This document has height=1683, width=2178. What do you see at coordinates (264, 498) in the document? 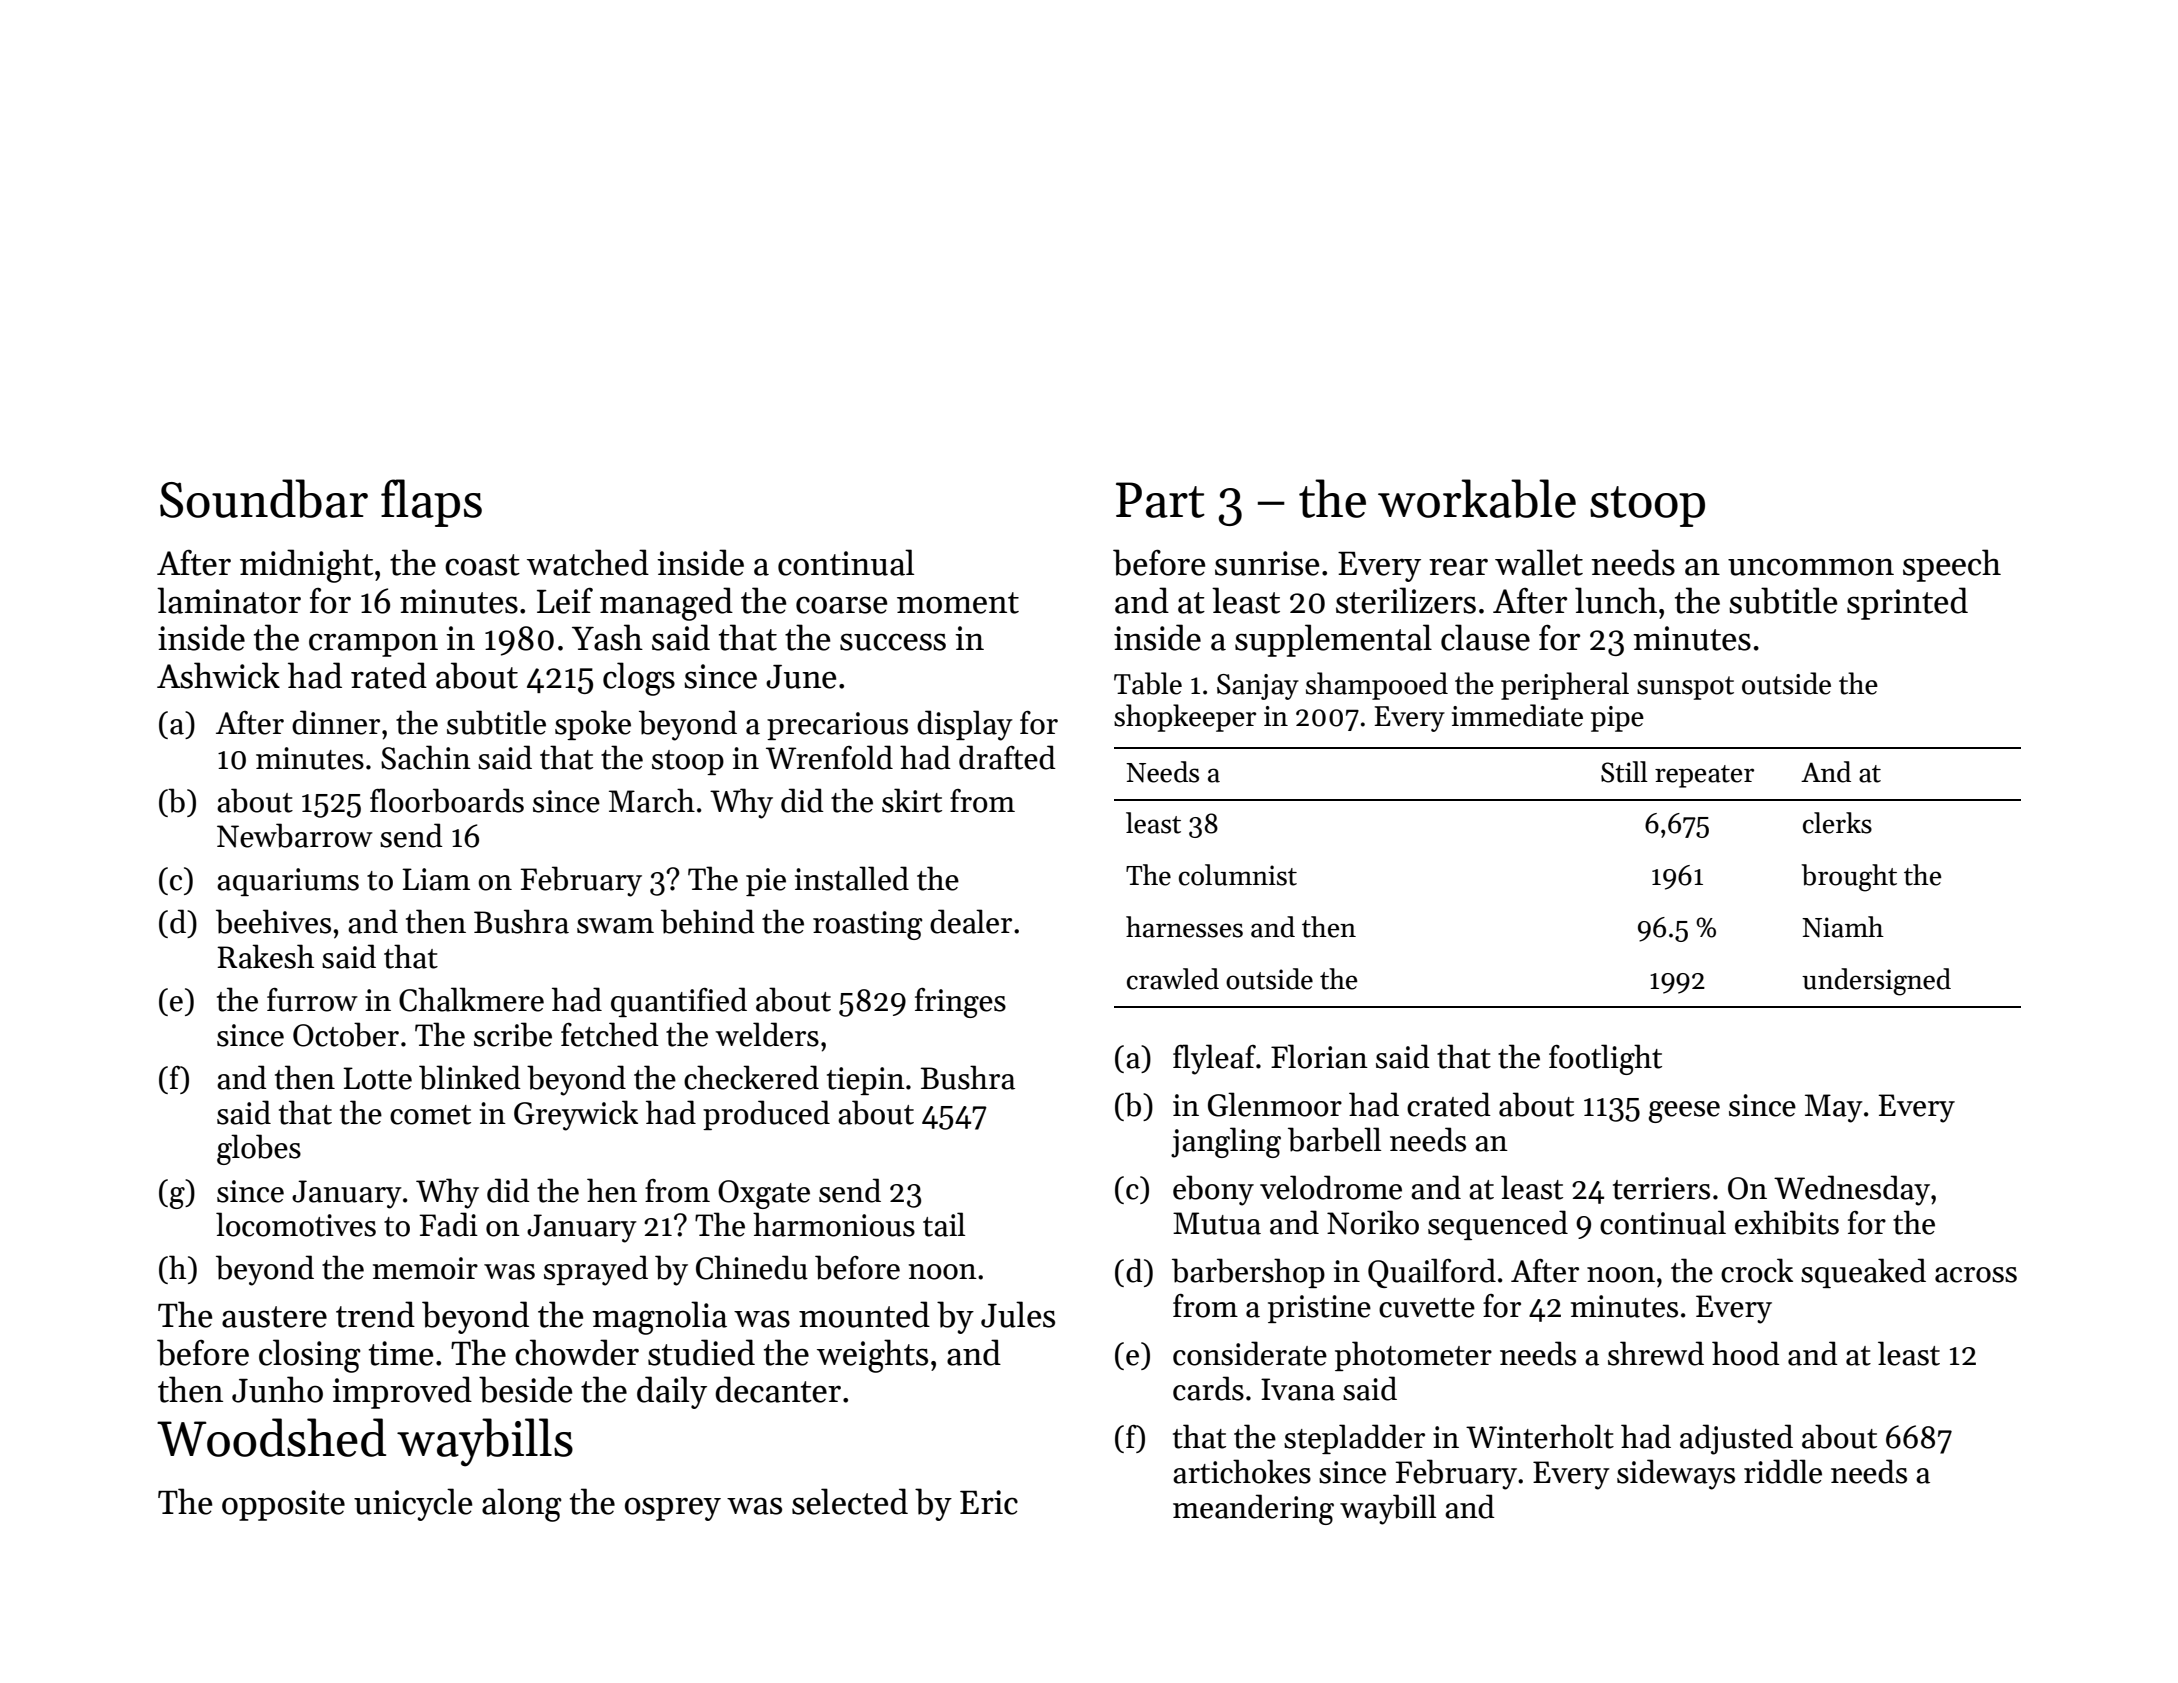
I see `Soundbar` at bounding box center [264, 498].
